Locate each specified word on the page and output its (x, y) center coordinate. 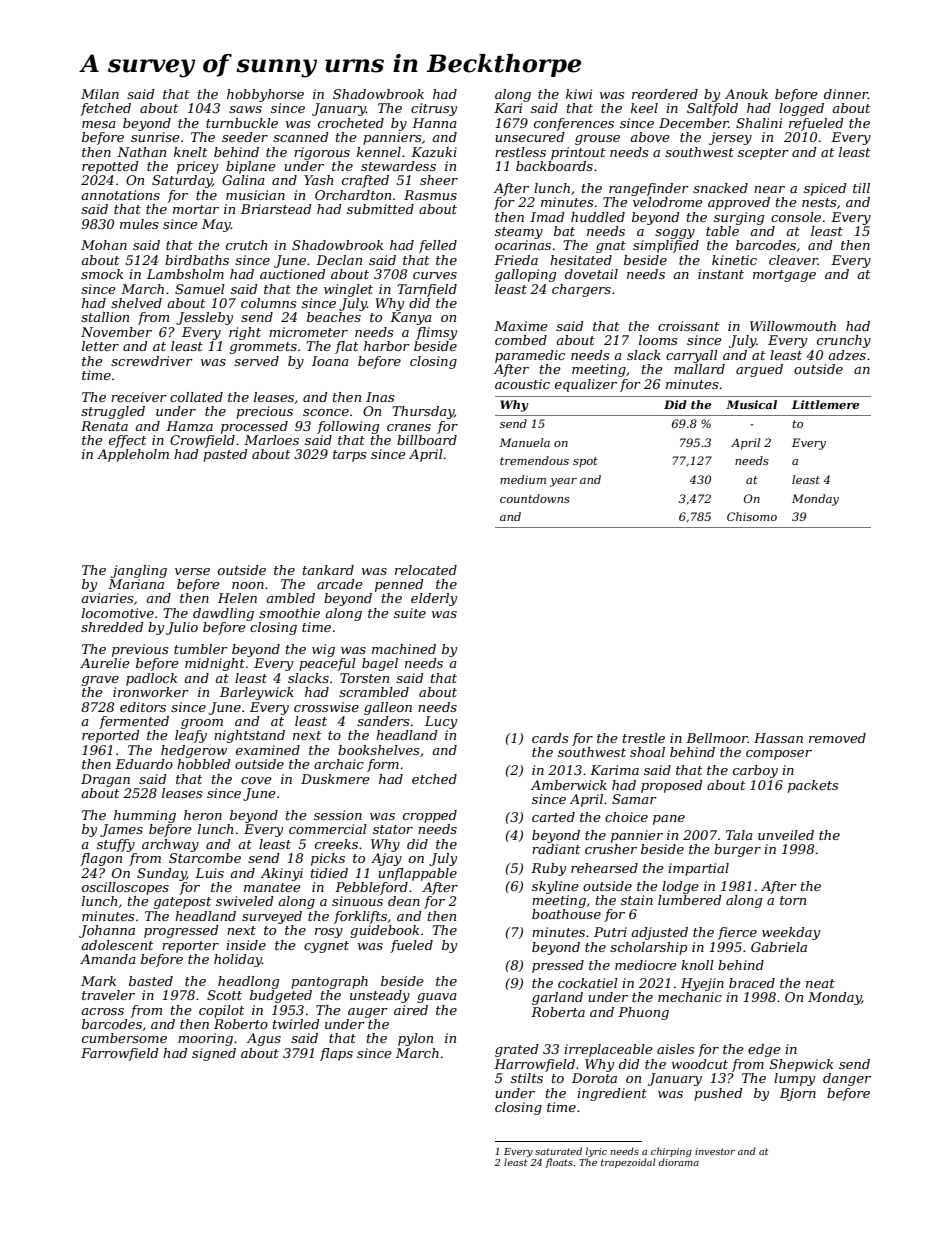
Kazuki (434, 152)
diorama (679, 1162)
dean (404, 901)
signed (214, 1054)
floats (559, 1163)
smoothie (289, 613)
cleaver (793, 260)
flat (346, 347)
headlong (248, 982)
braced (752, 983)
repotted (110, 167)
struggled (113, 412)
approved (739, 203)
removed (837, 738)
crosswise (326, 707)
